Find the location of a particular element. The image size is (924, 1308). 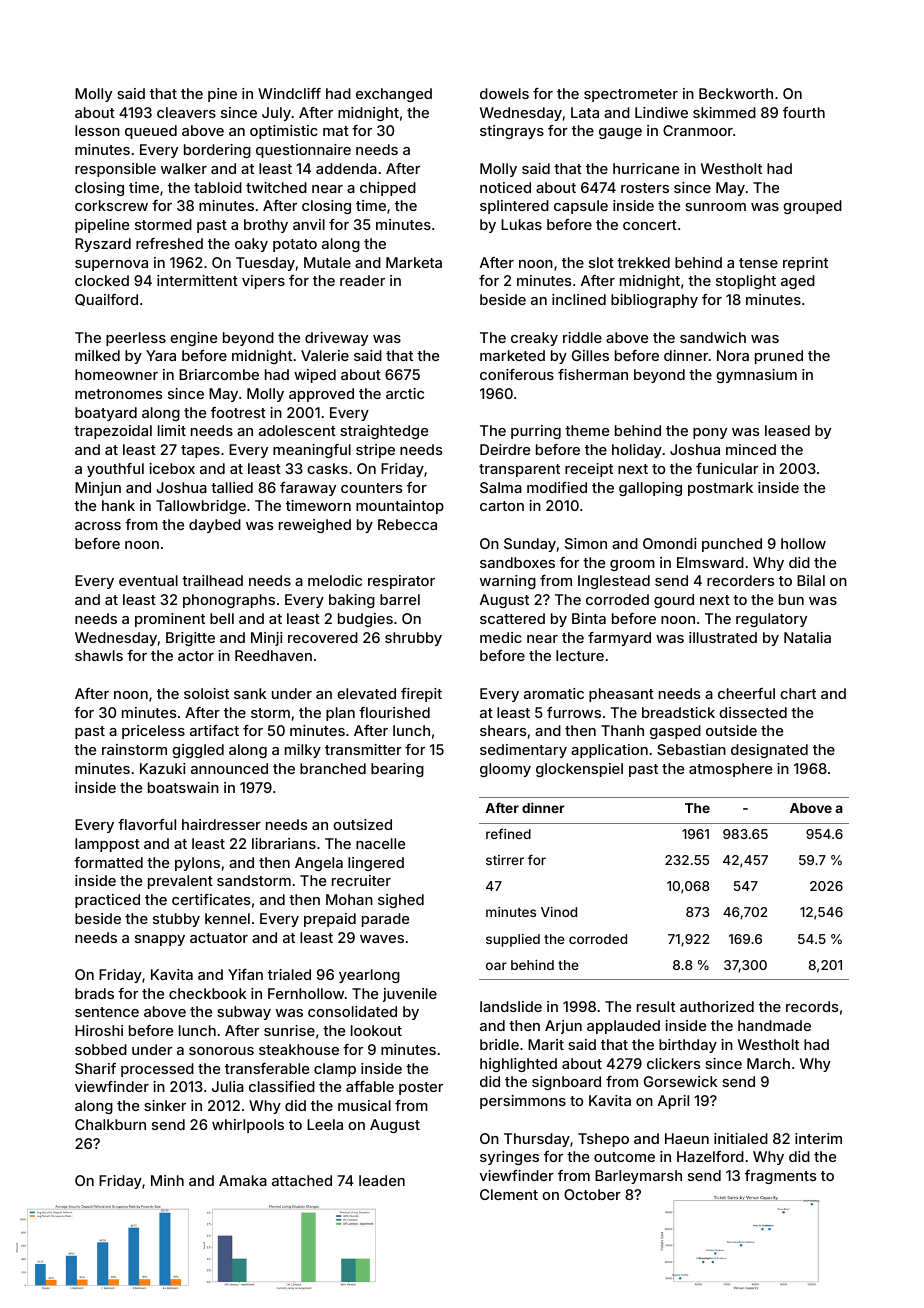

peerless is located at coordinates (136, 339).
